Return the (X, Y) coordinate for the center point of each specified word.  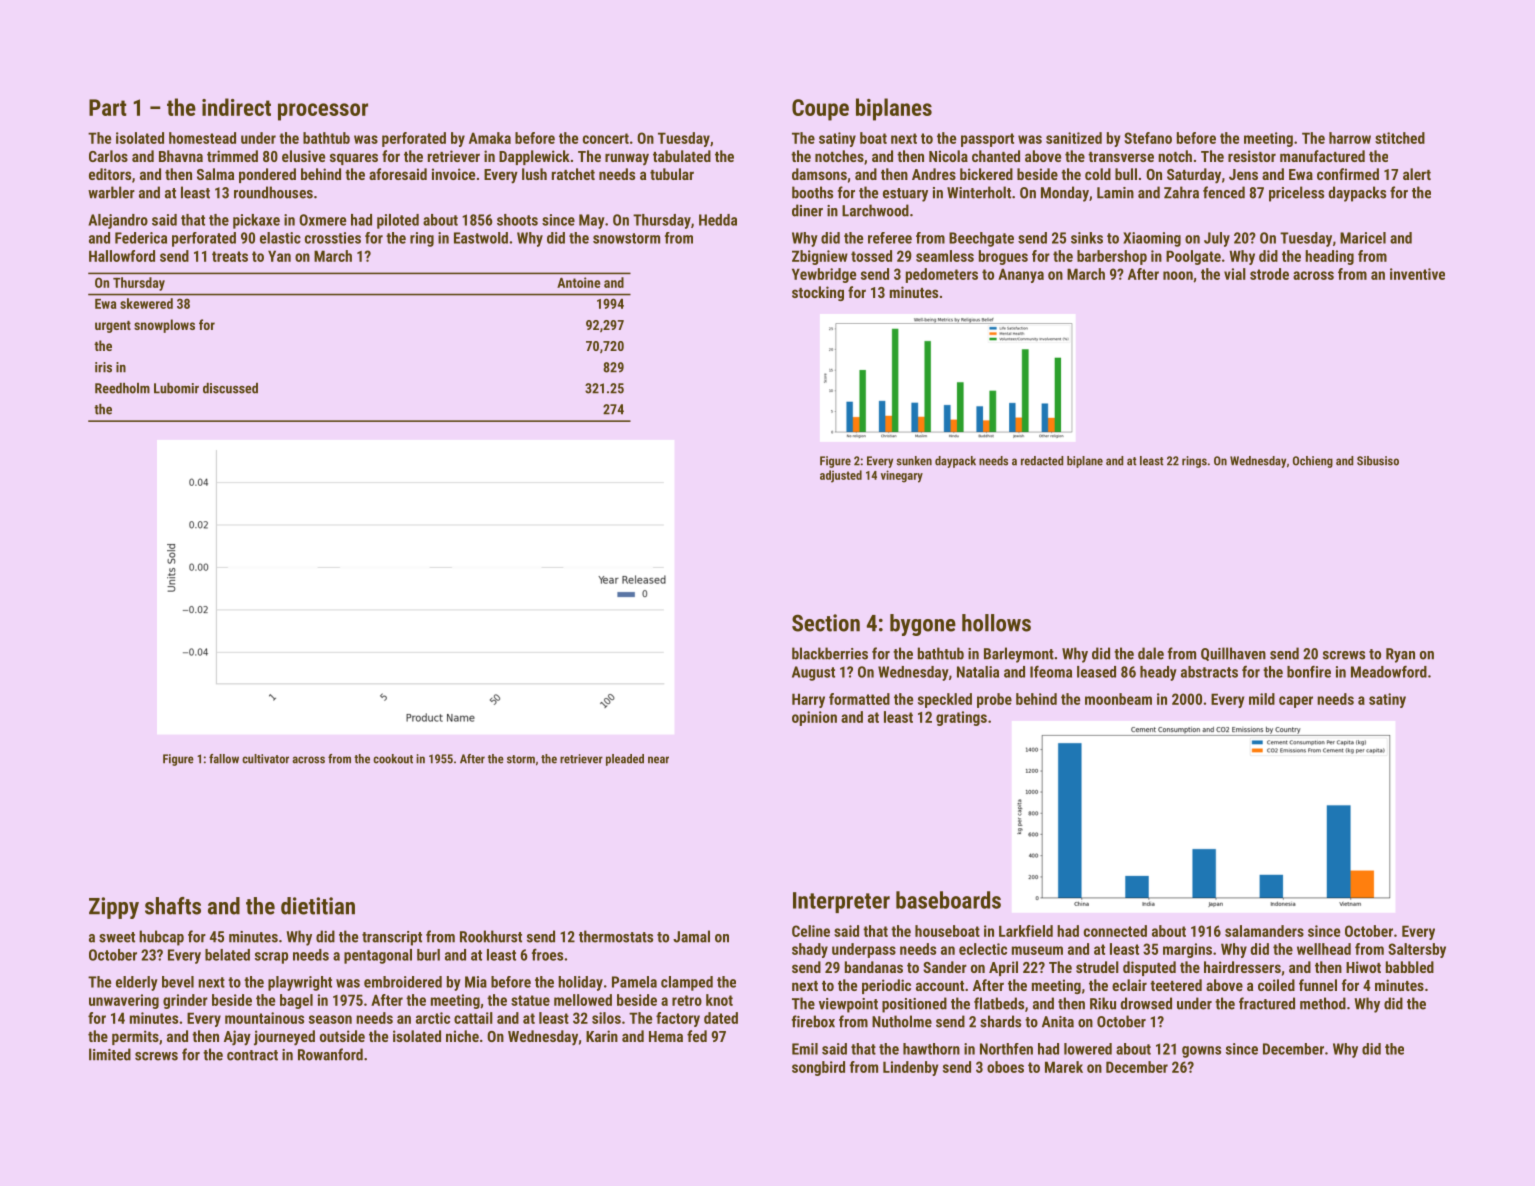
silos (606, 1018)
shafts (173, 906)
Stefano (1148, 138)
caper (1296, 702)
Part (108, 107)
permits (135, 1037)
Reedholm (122, 388)
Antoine (579, 282)
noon (1178, 275)
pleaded (625, 760)
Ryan (1400, 655)
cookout (393, 759)
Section (826, 623)
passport (987, 140)
